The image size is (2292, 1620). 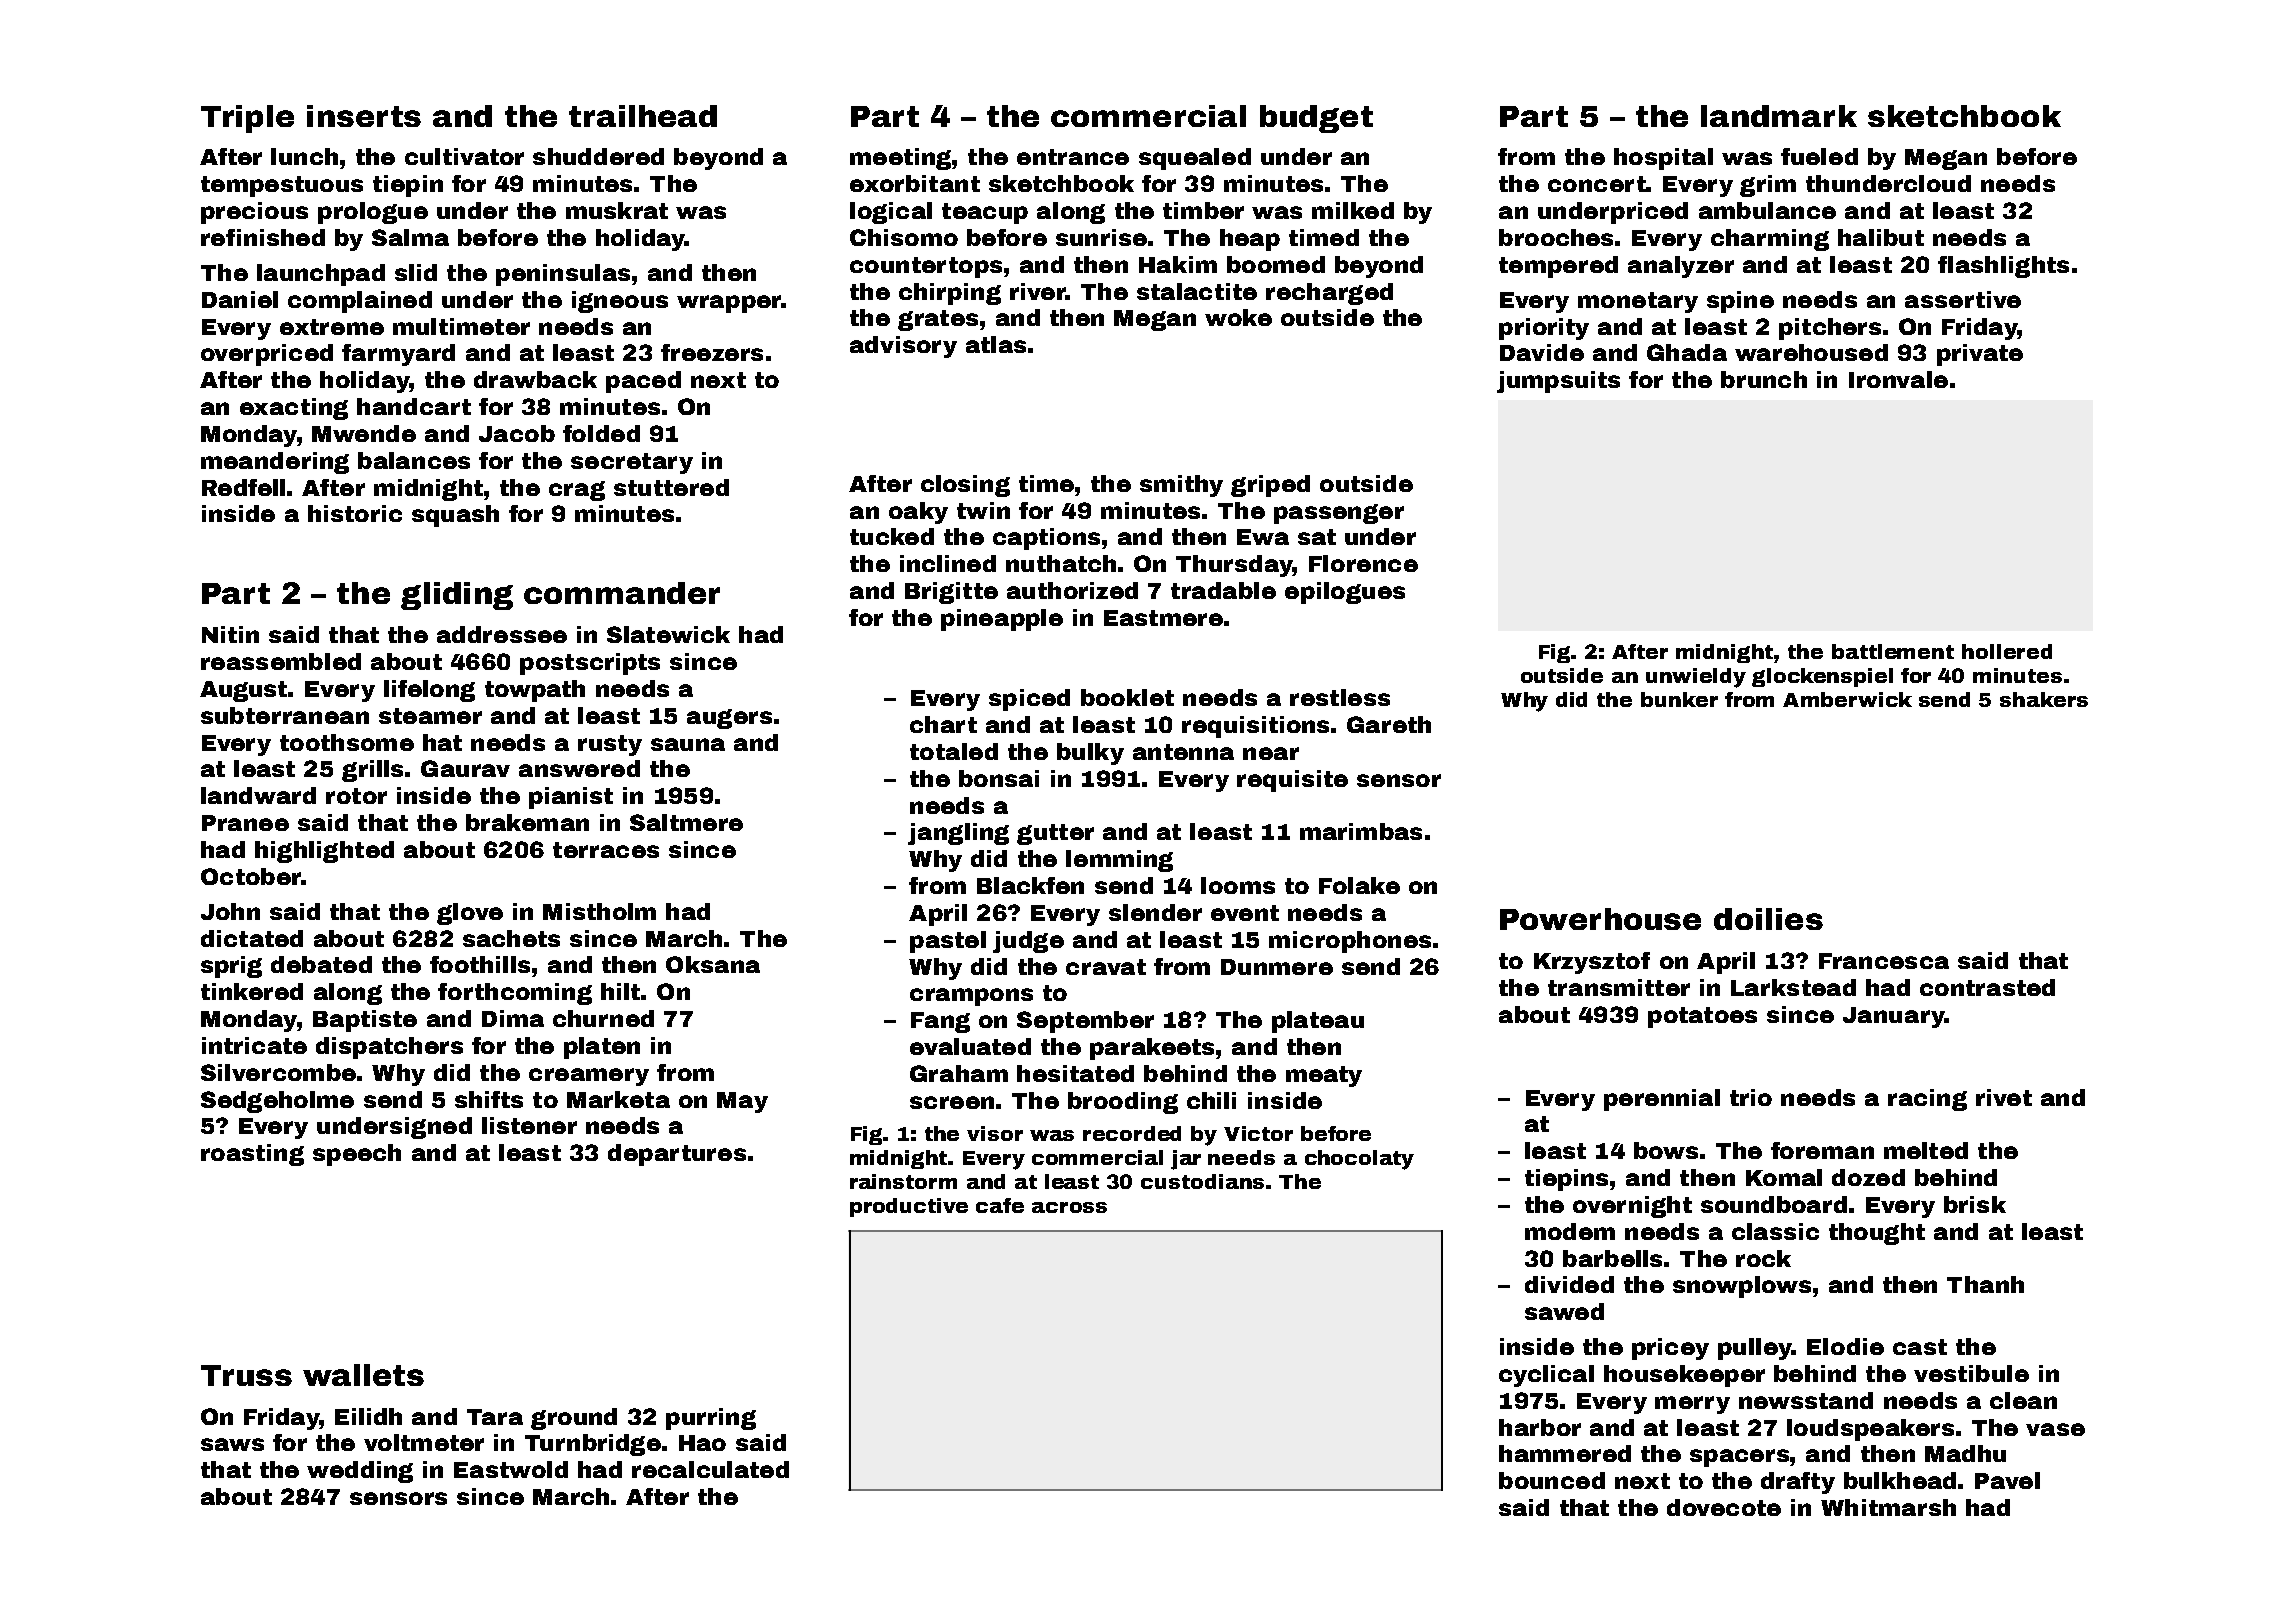 What do you see at coordinates (996, 344) in the page?
I see `atlas` at bounding box center [996, 344].
